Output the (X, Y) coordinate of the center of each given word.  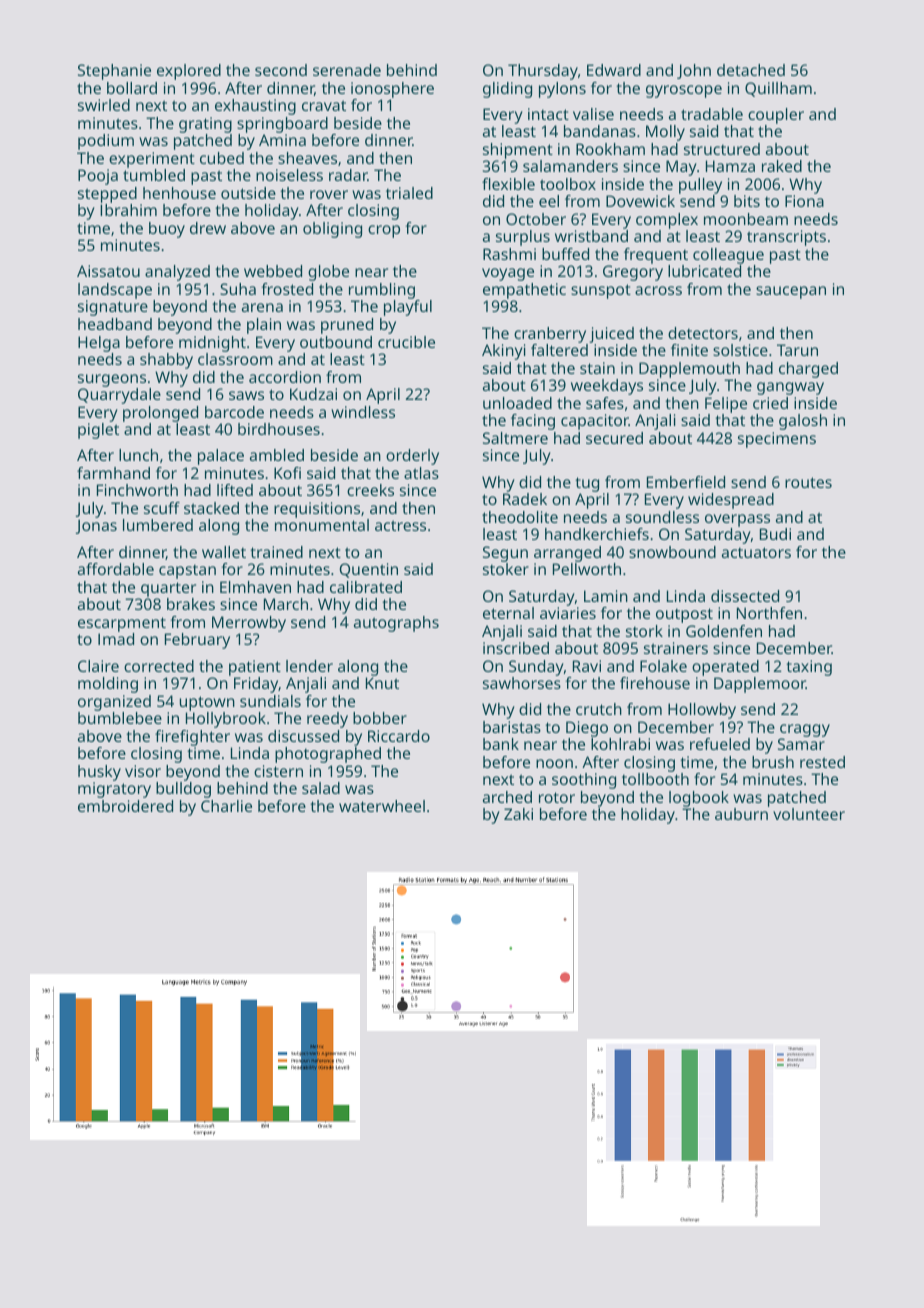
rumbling (382, 291)
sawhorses (522, 683)
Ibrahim (128, 210)
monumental (322, 525)
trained (276, 552)
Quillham (778, 89)
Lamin (606, 596)
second (281, 70)
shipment (518, 151)
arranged (567, 554)
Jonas (96, 526)
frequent (656, 256)
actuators (756, 552)
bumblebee (120, 718)
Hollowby (702, 711)
